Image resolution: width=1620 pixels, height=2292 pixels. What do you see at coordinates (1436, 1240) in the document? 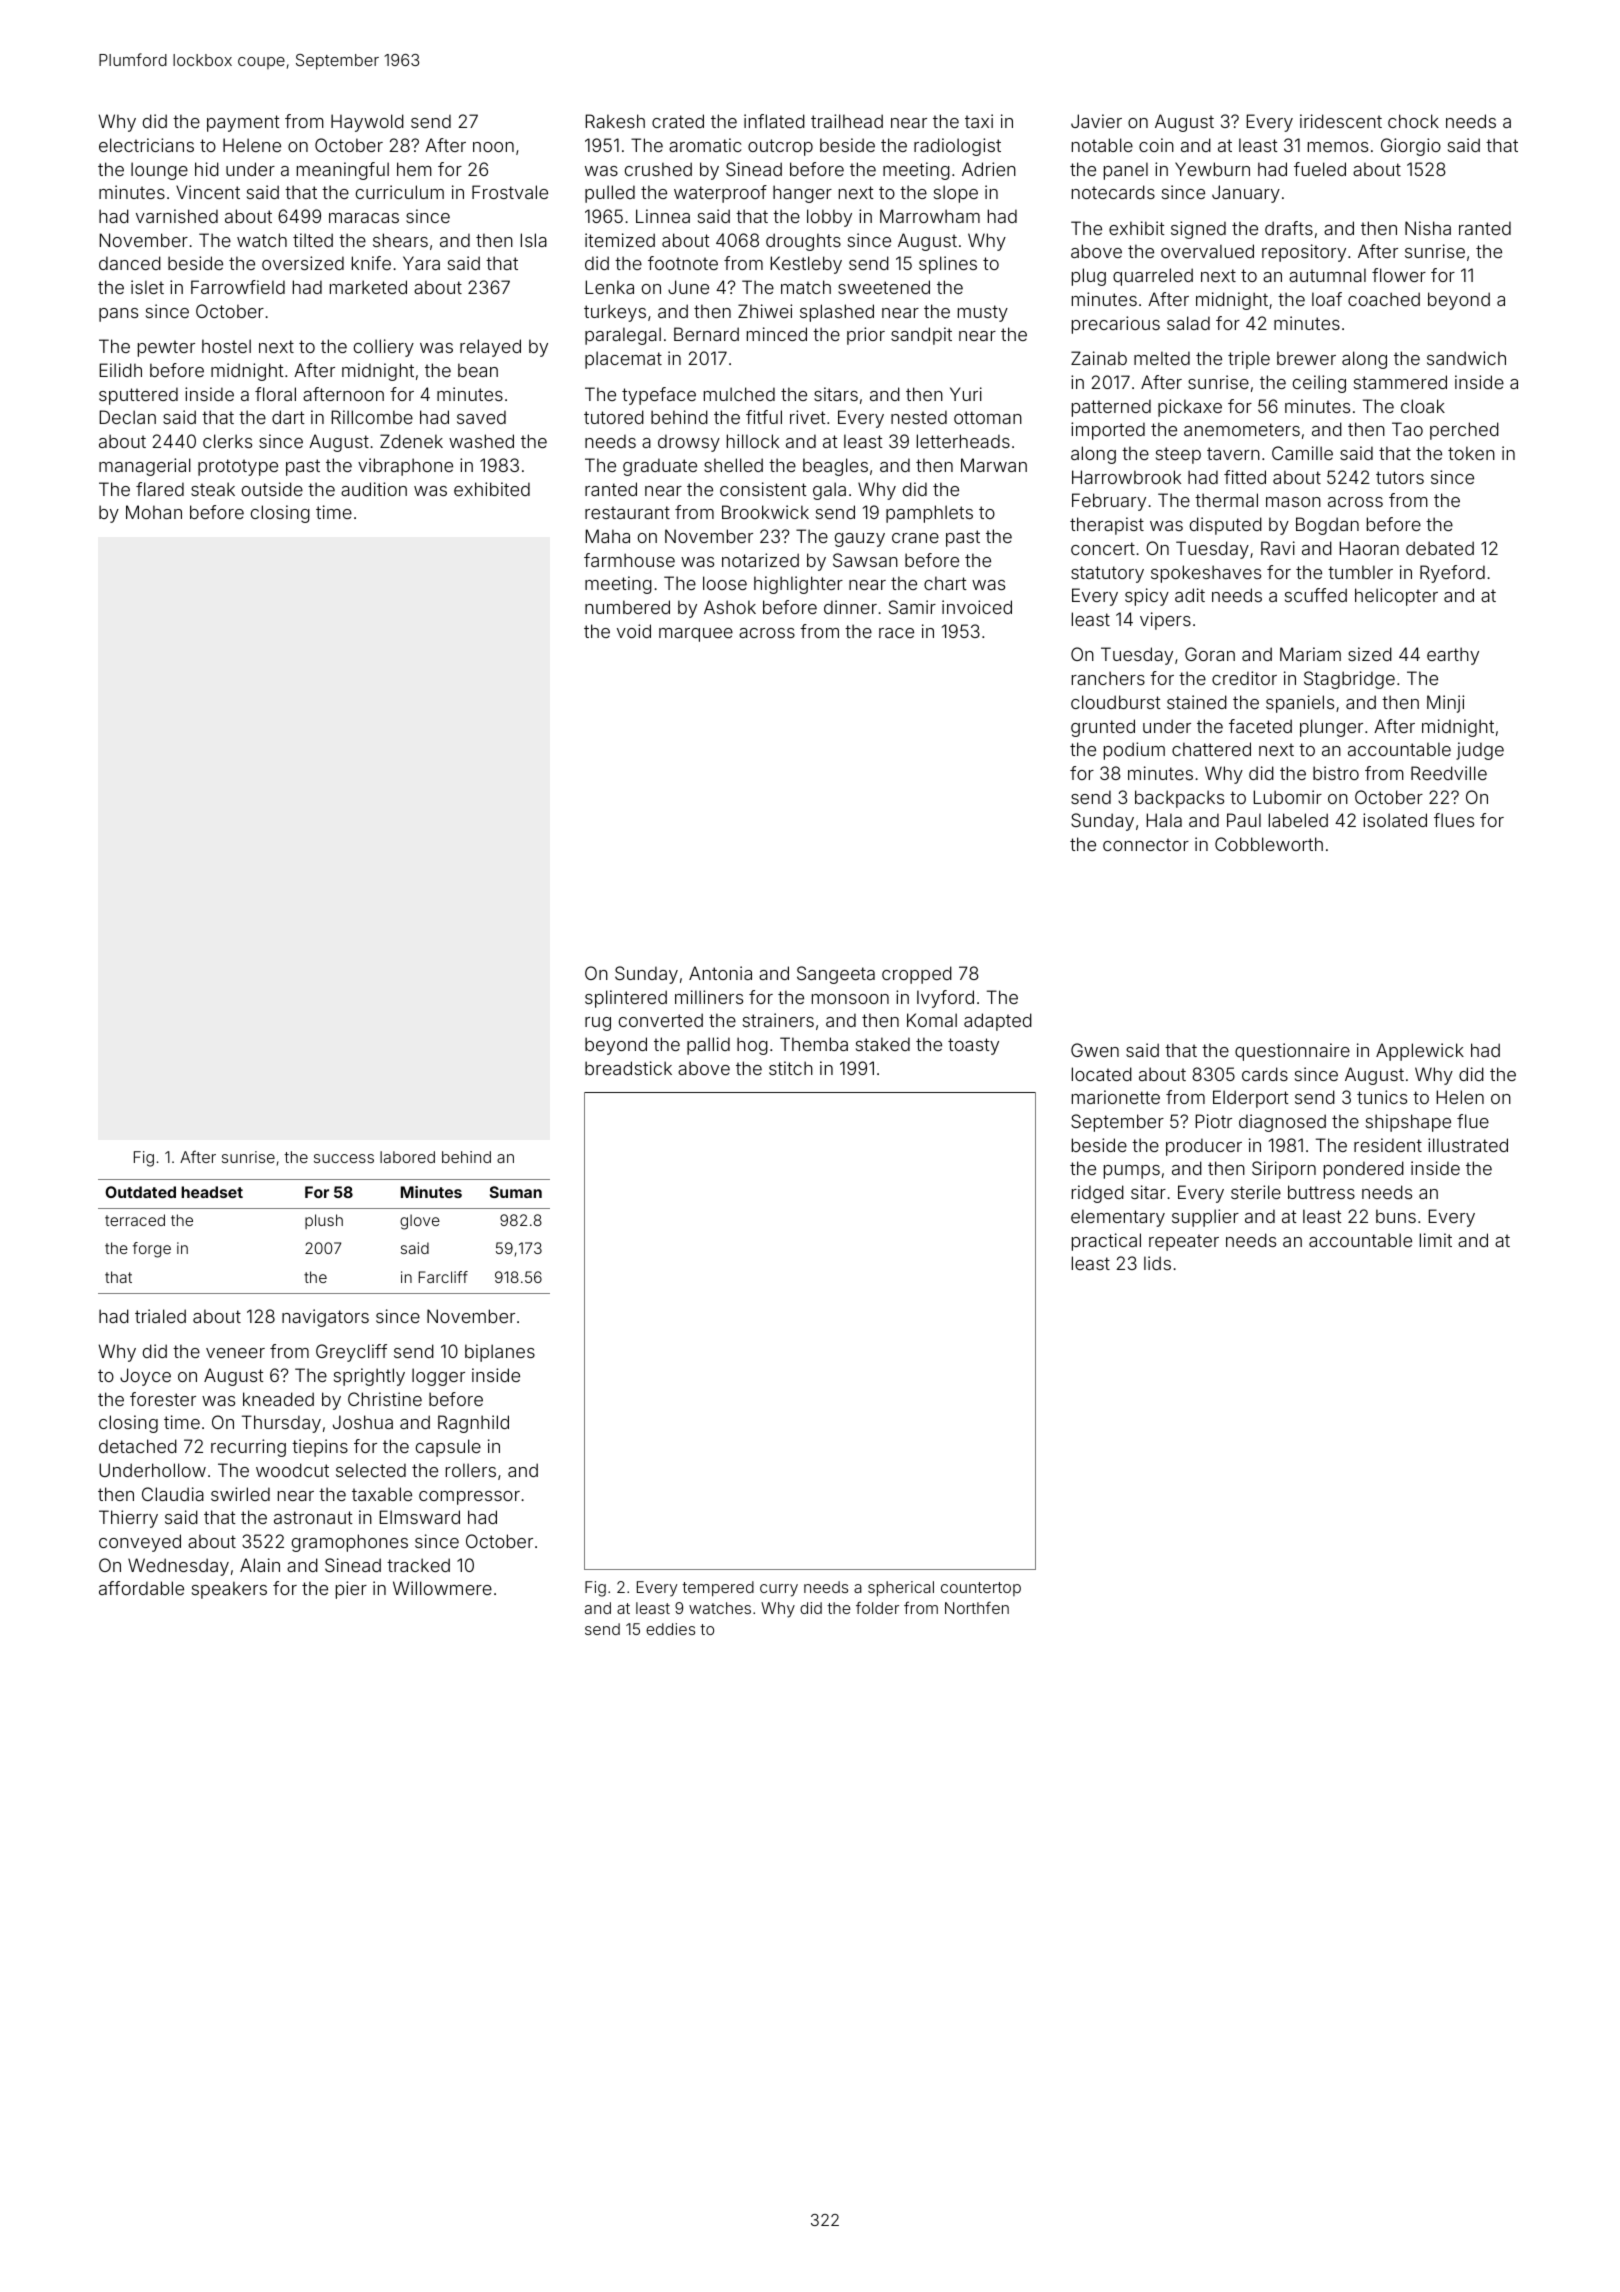
I see `limit` at bounding box center [1436, 1240].
